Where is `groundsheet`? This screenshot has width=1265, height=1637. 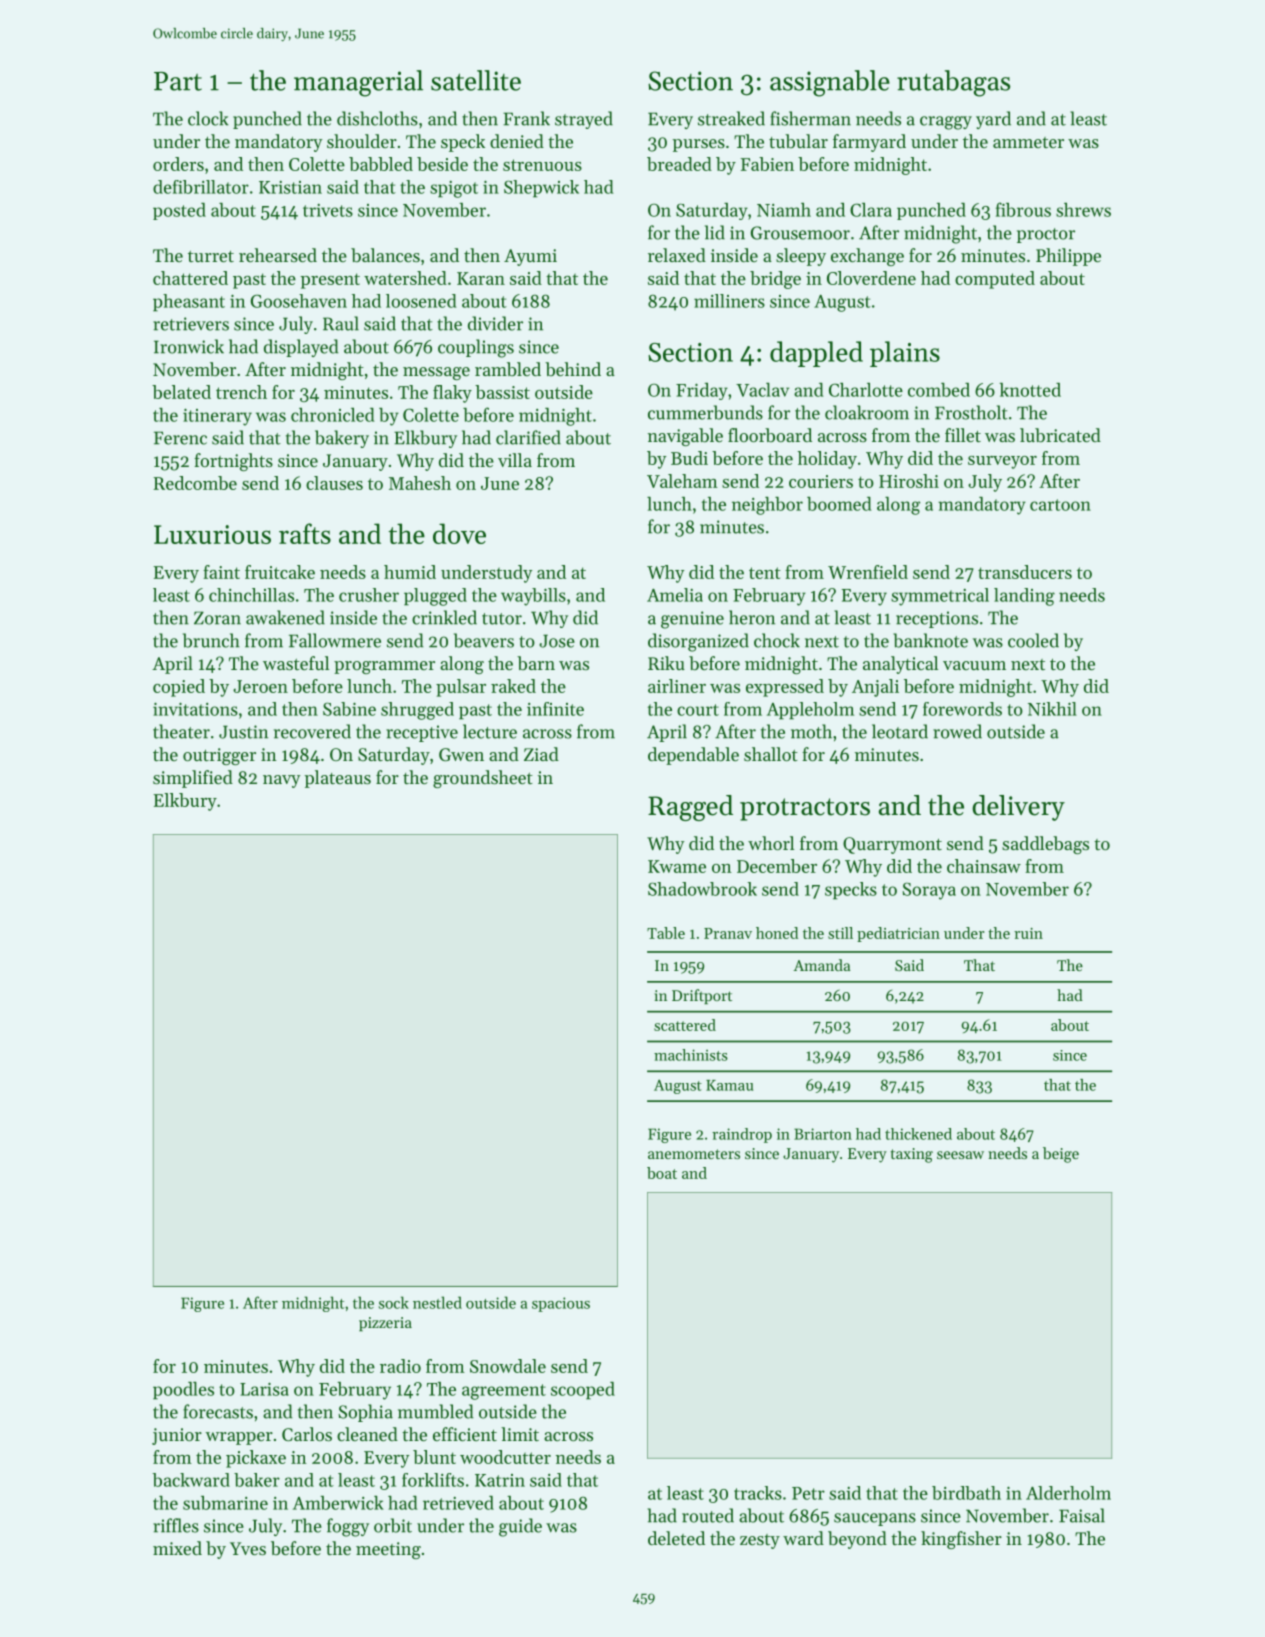 groundsheet is located at coordinates (483, 779).
